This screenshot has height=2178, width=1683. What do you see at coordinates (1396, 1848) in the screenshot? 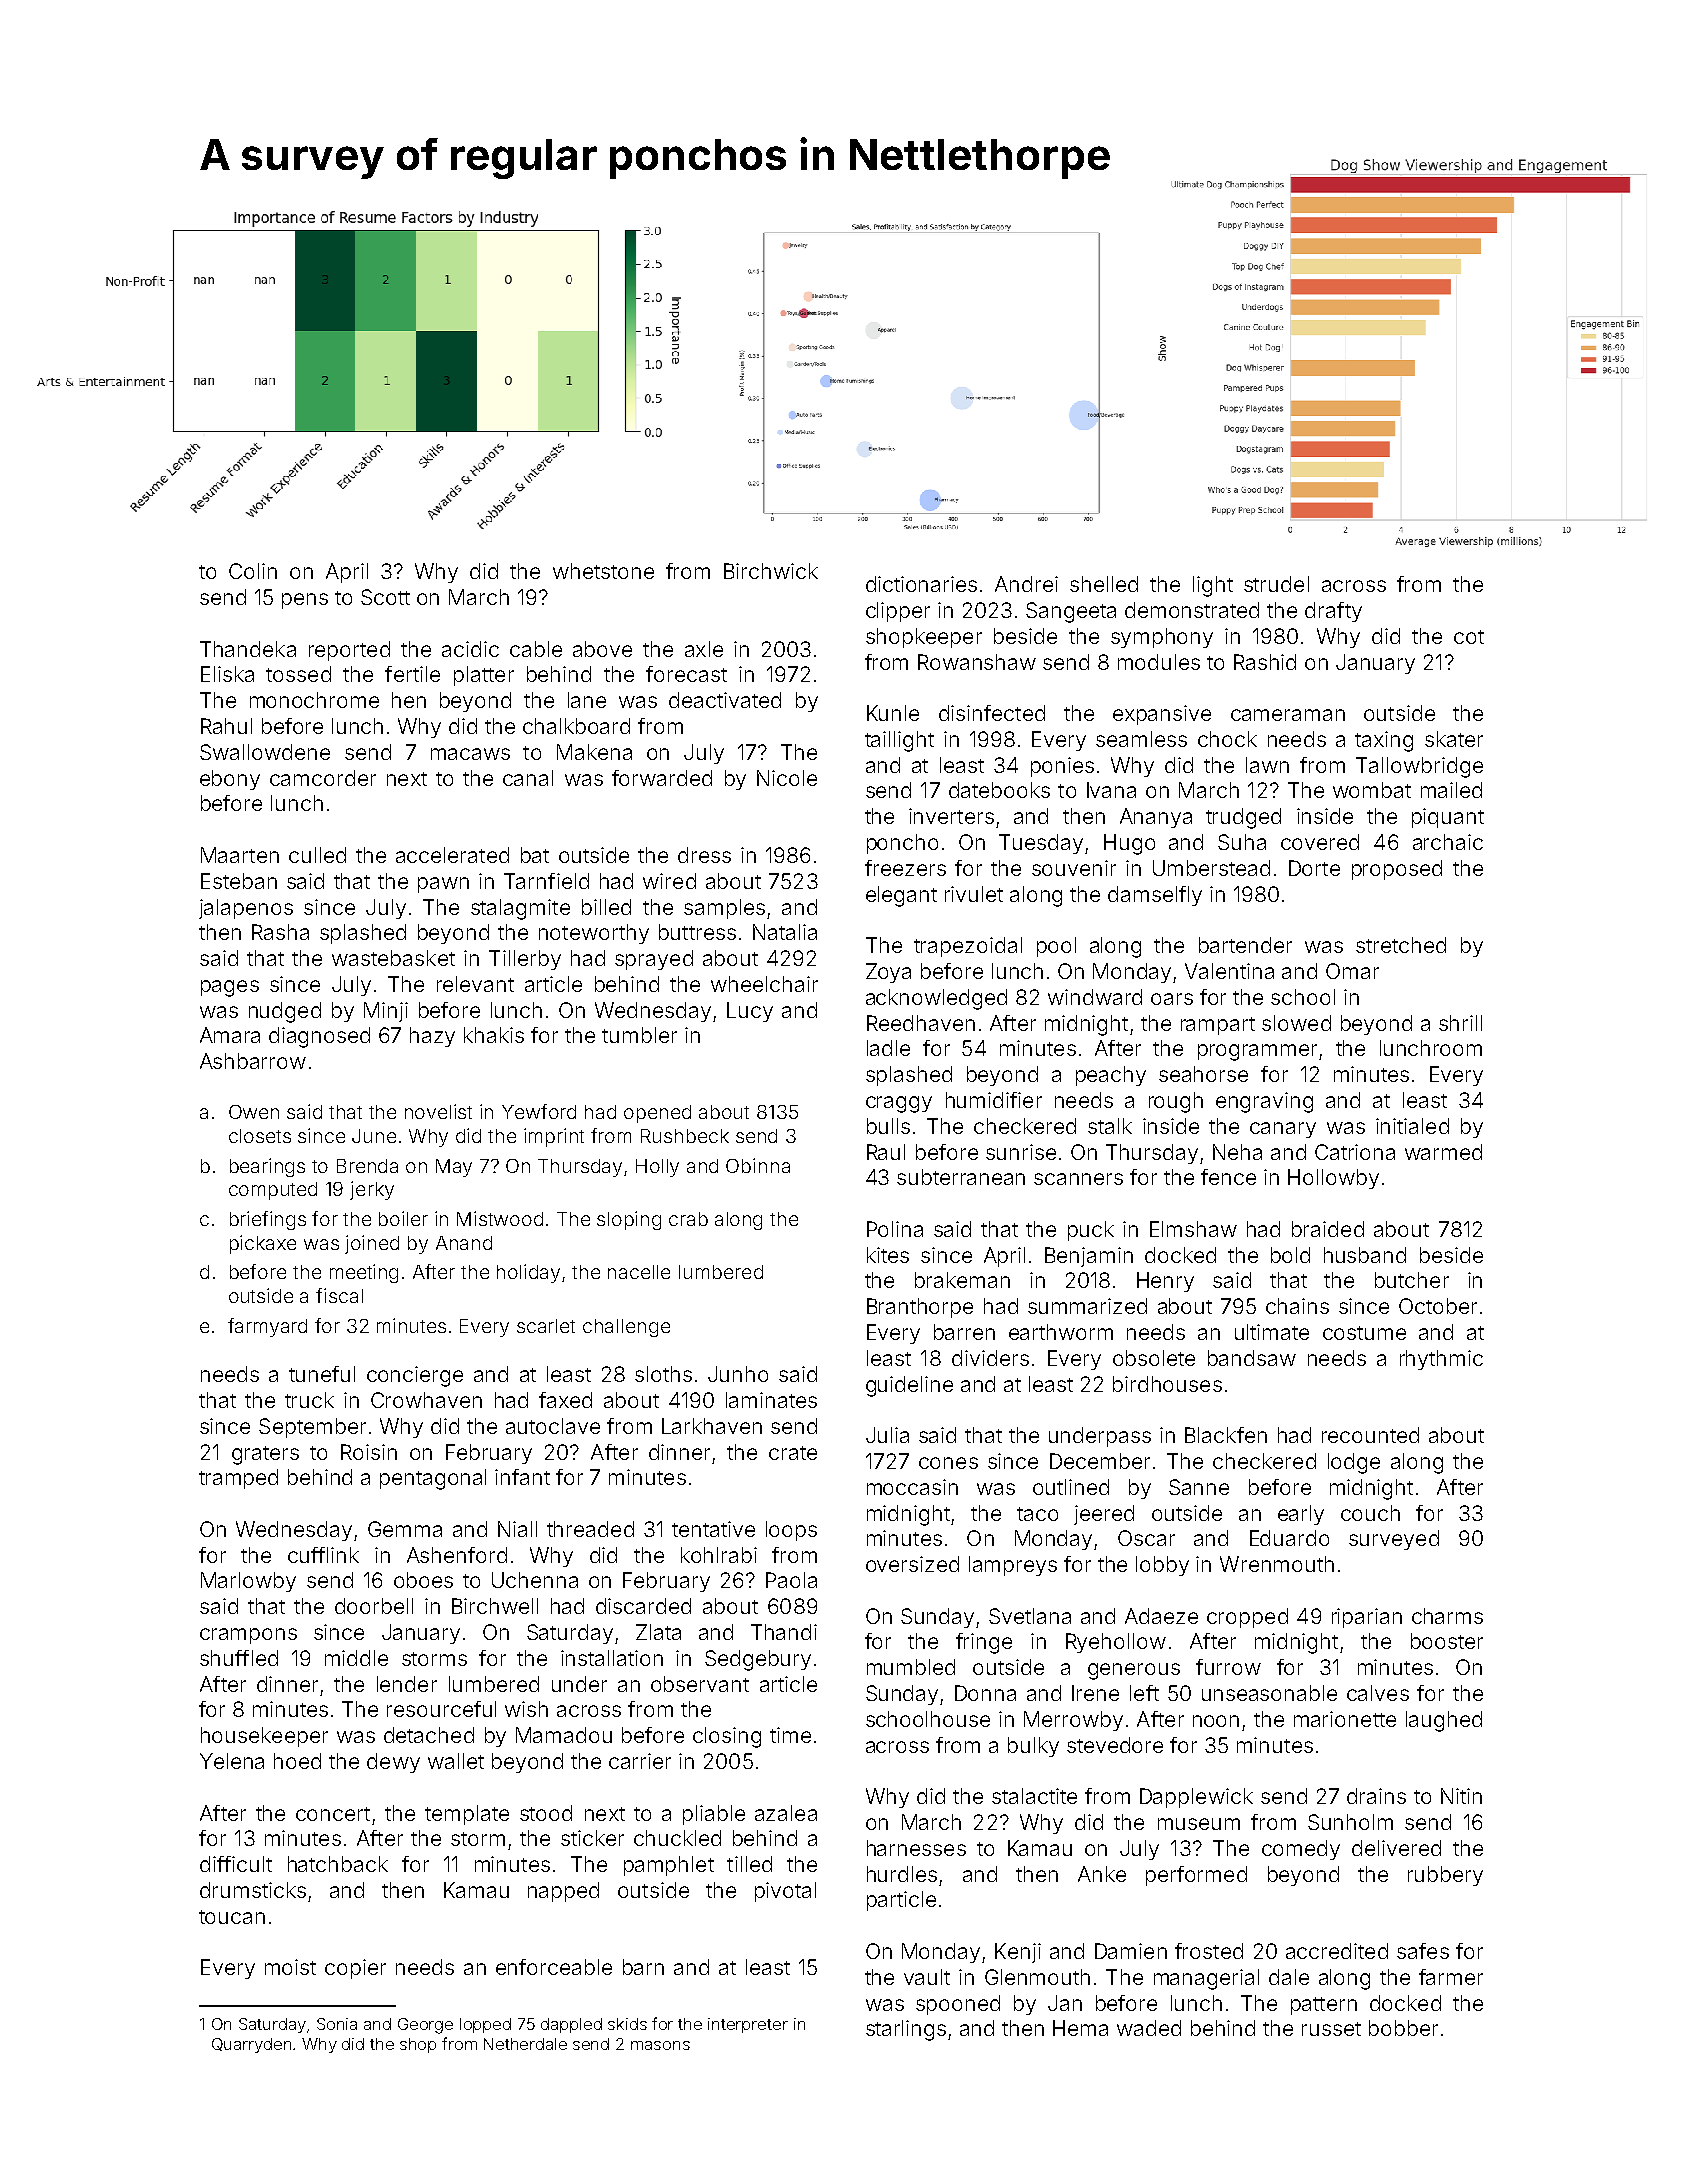
I see `delivered` at bounding box center [1396, 1848].
